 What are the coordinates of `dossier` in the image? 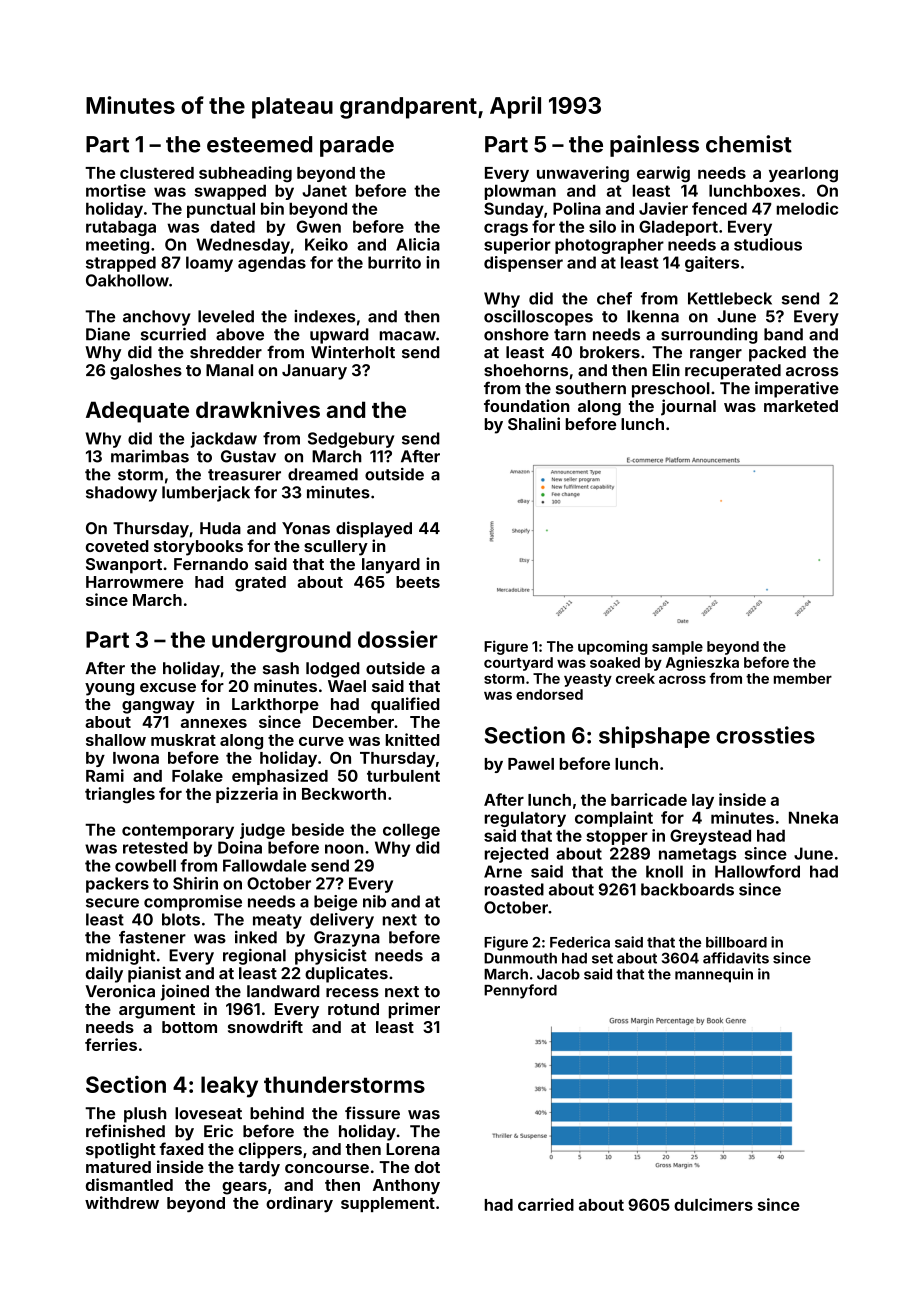 It's located at (398, 639).
